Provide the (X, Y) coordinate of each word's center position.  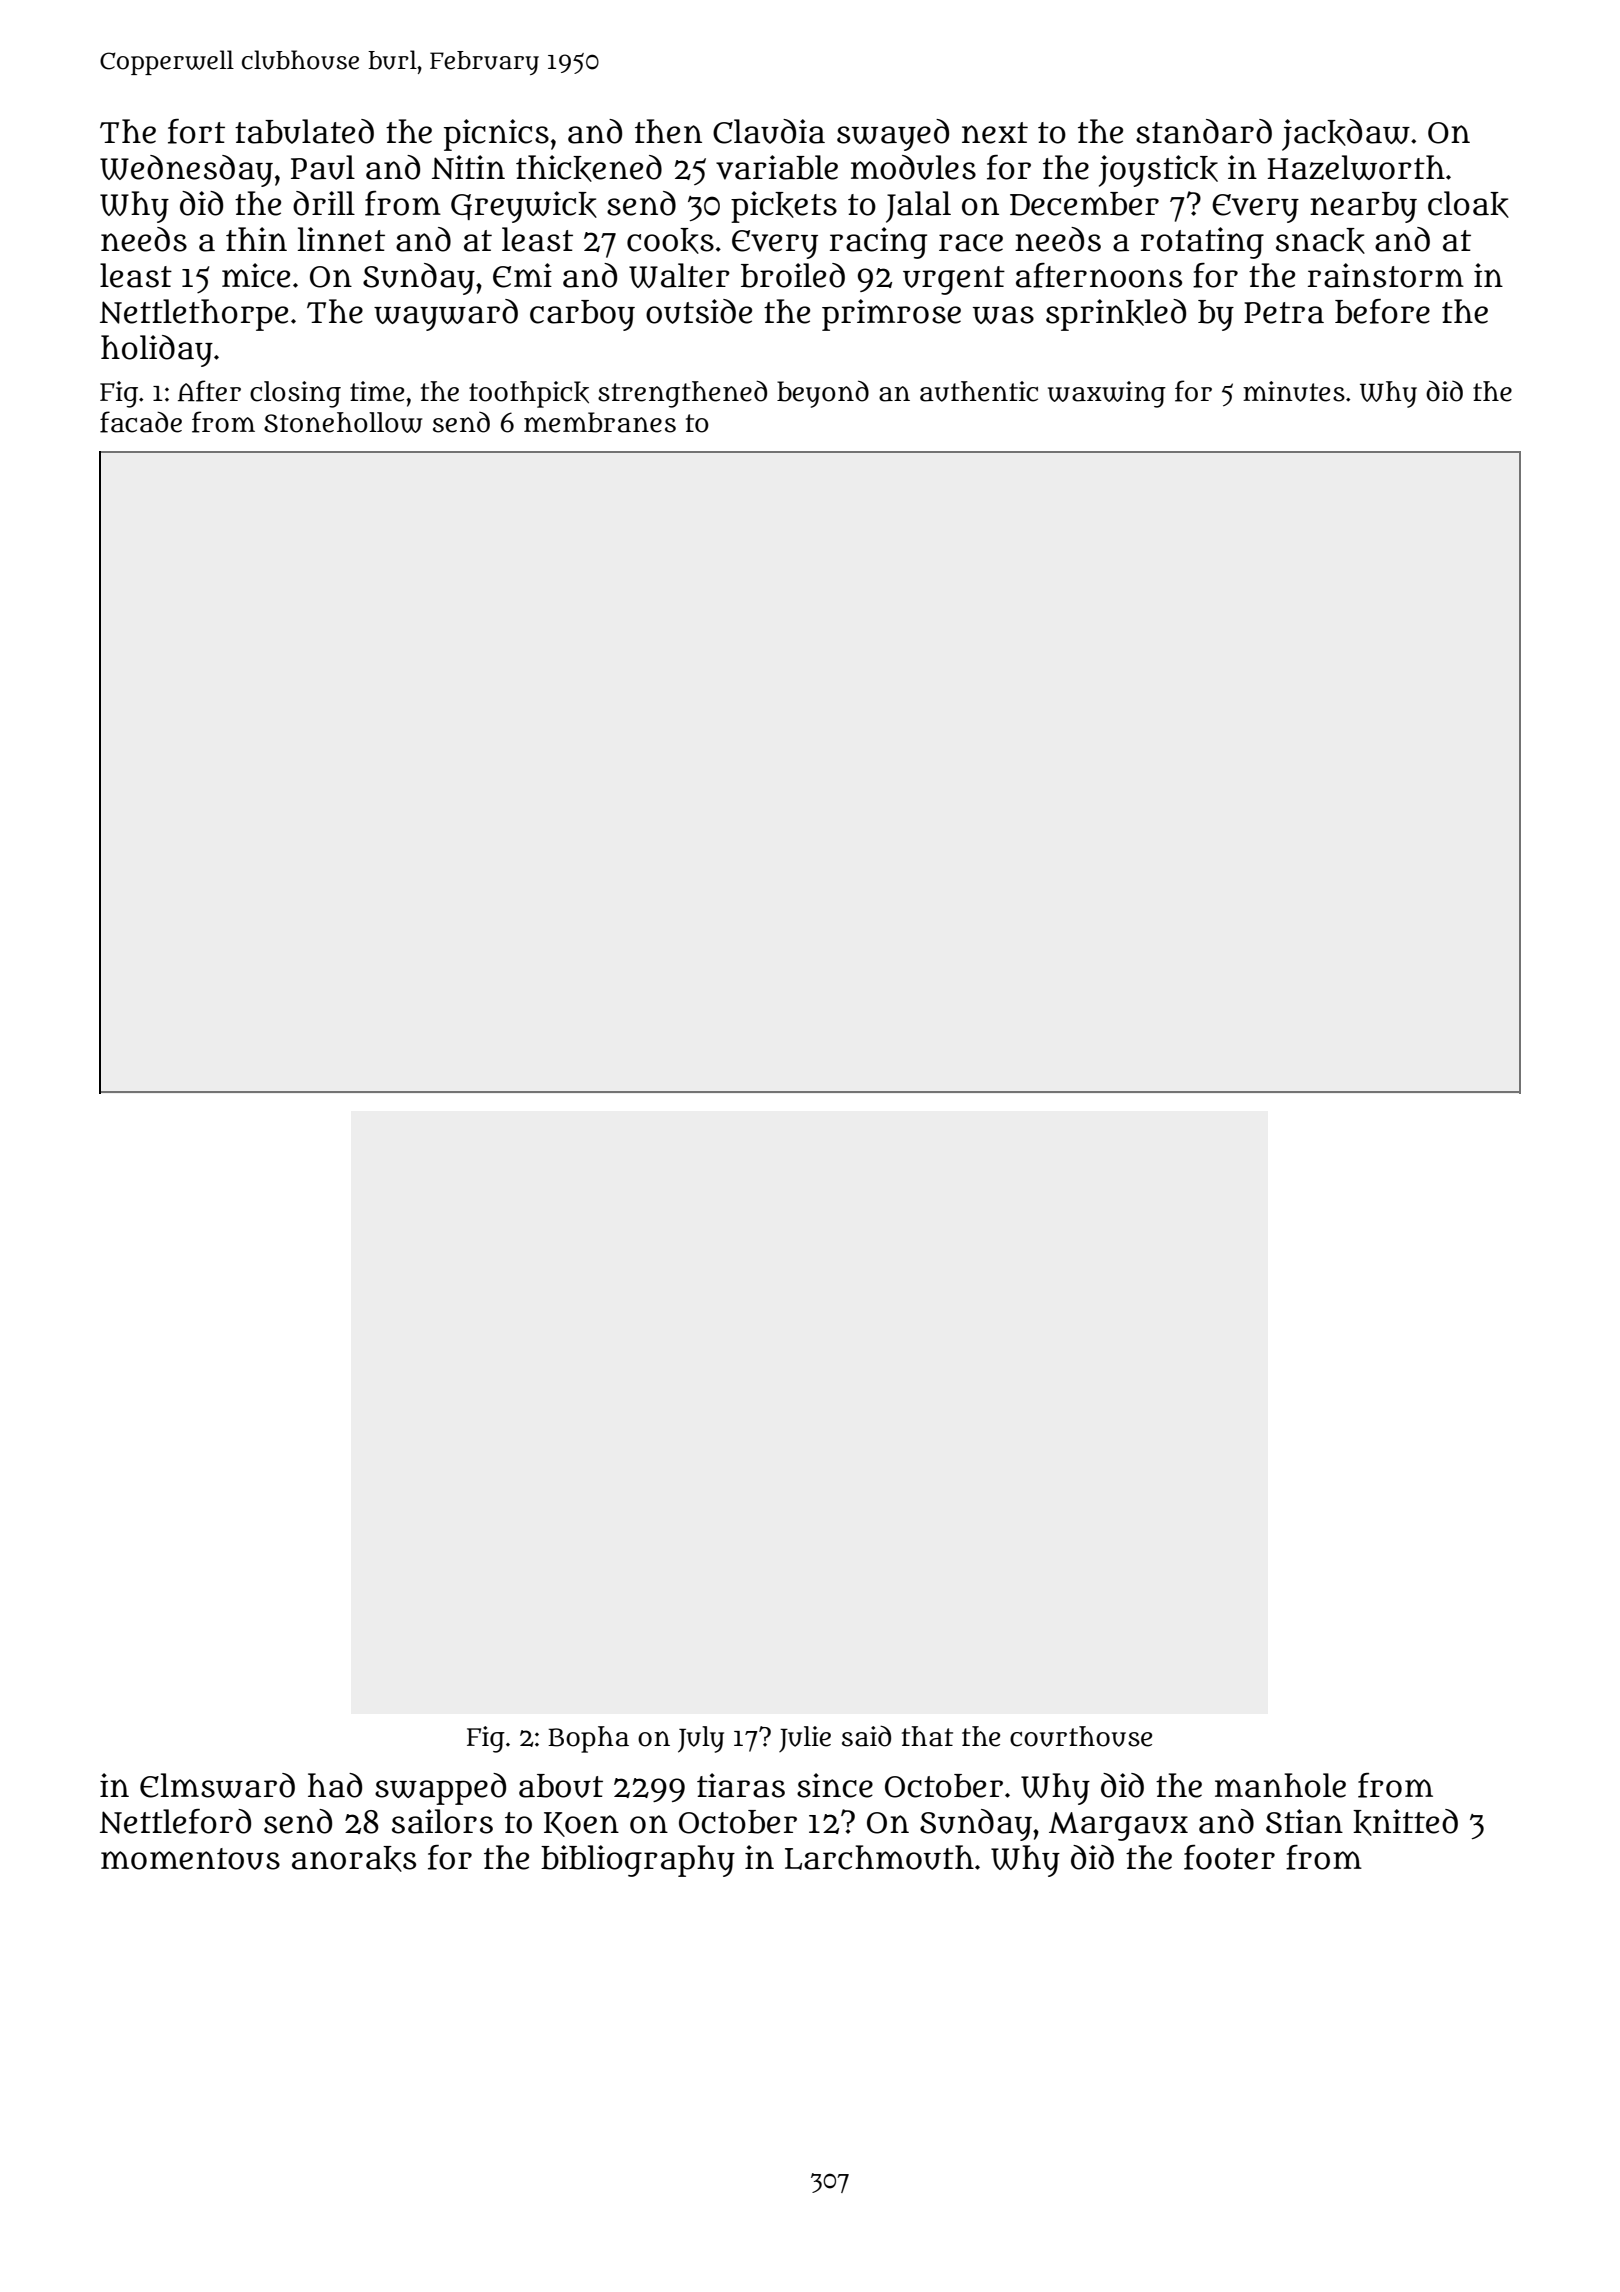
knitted (1405, 1822)
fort (196, 131)
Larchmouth (879, 1857)
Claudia (769, 131)
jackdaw (1346, 135)
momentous (190, 1859)
